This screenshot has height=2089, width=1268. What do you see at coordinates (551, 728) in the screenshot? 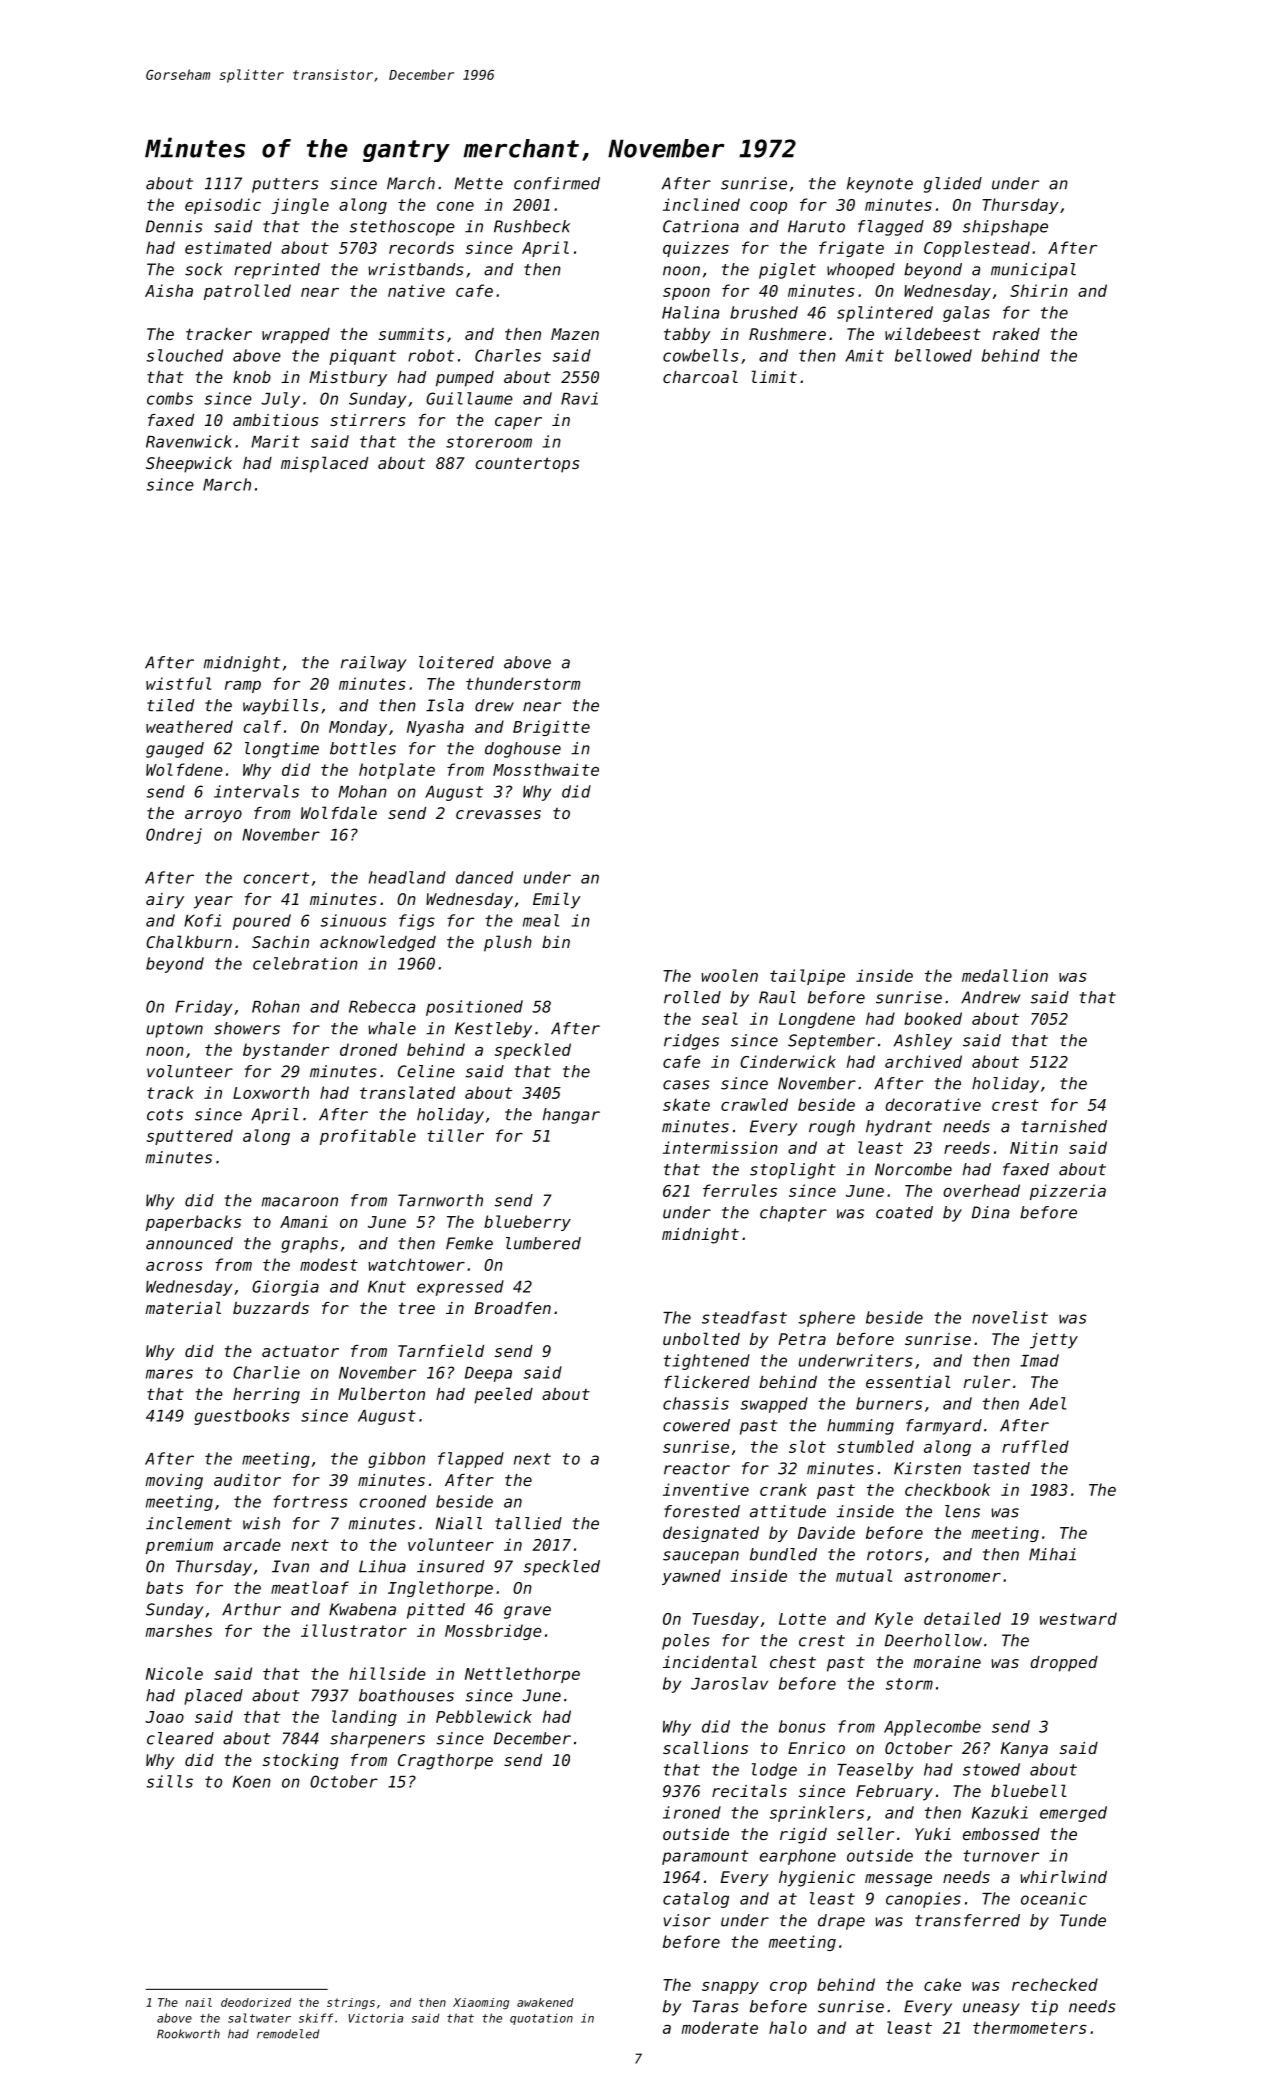
I see `Brigitte` at bounding box center [551, 728].
